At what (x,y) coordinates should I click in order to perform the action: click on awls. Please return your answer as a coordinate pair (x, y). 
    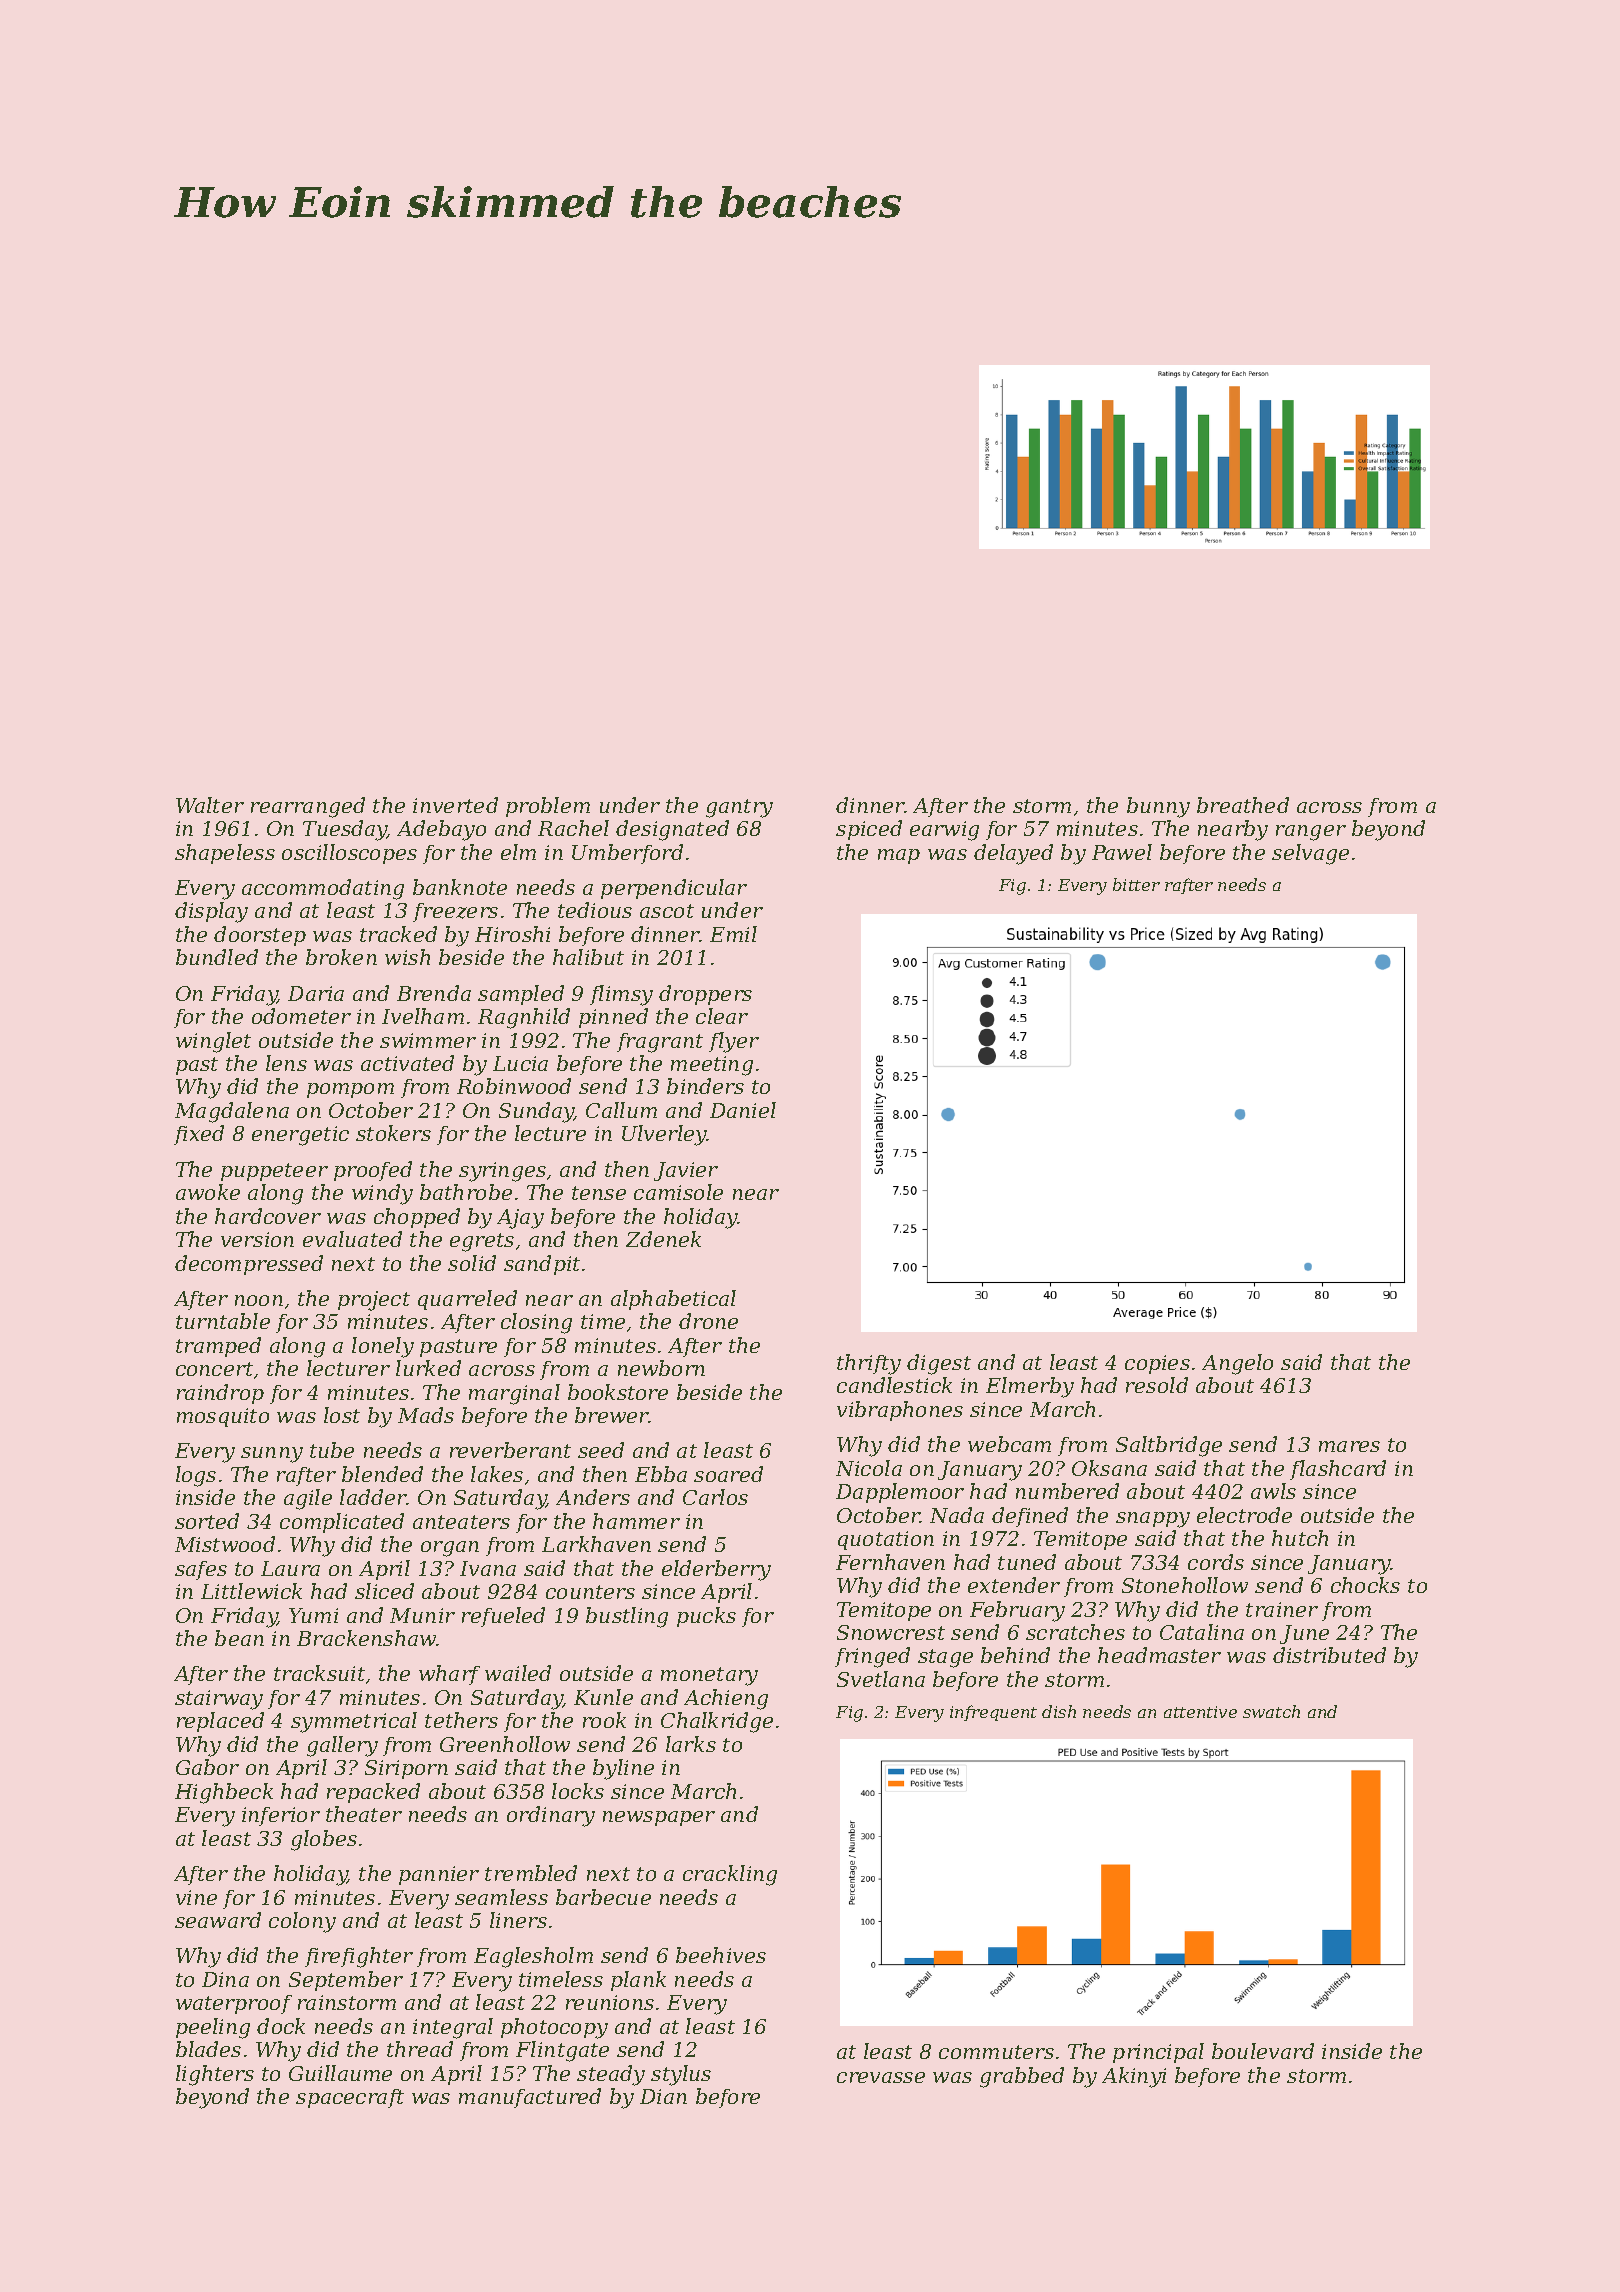
    Looking at the image, I should click on (1273, 1491).
